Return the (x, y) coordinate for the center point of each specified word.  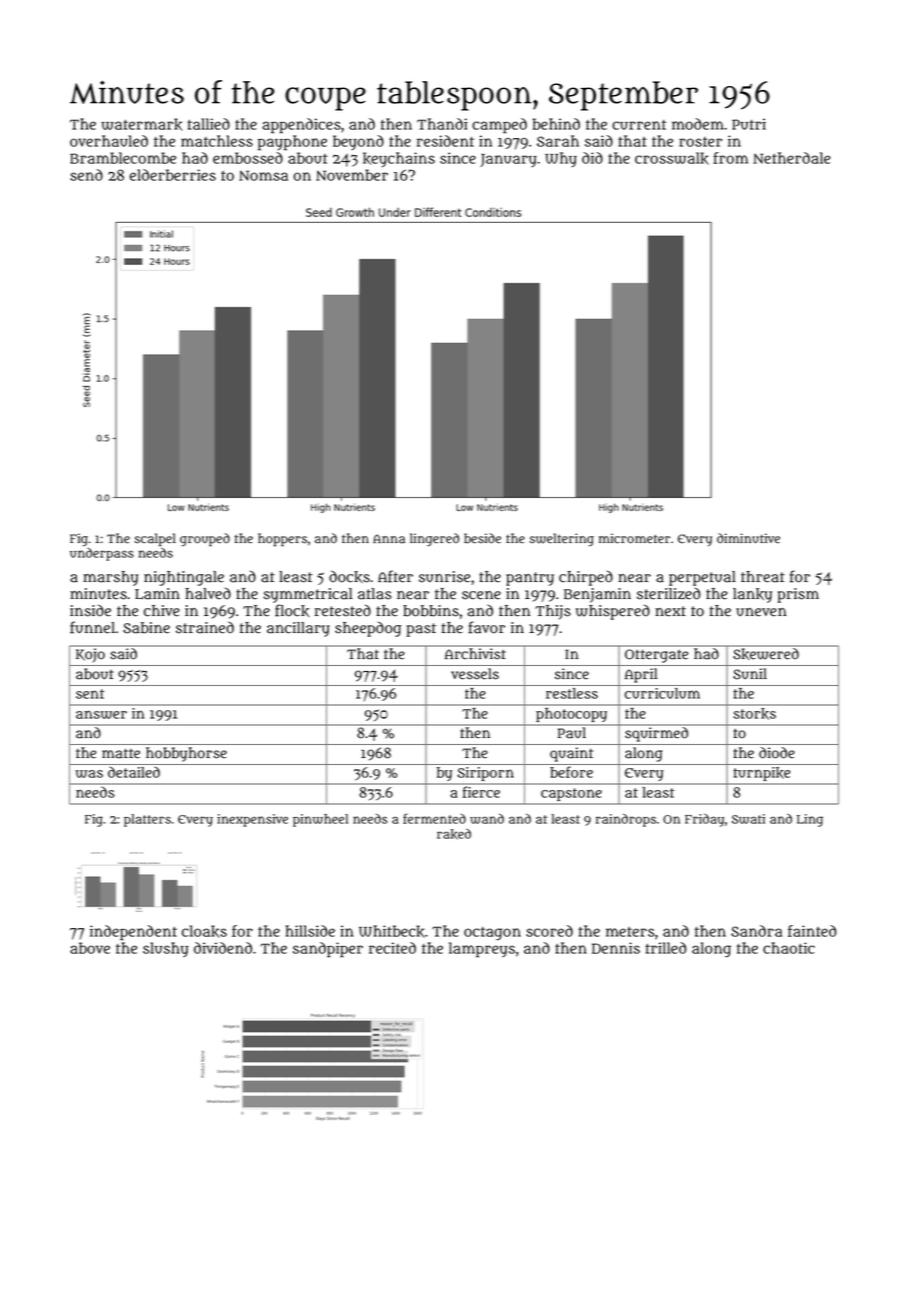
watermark (142, 124)
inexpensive (252, 820)
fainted (812, 931)
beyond (358, 142)
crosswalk (672, 158)
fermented (434, 818)
